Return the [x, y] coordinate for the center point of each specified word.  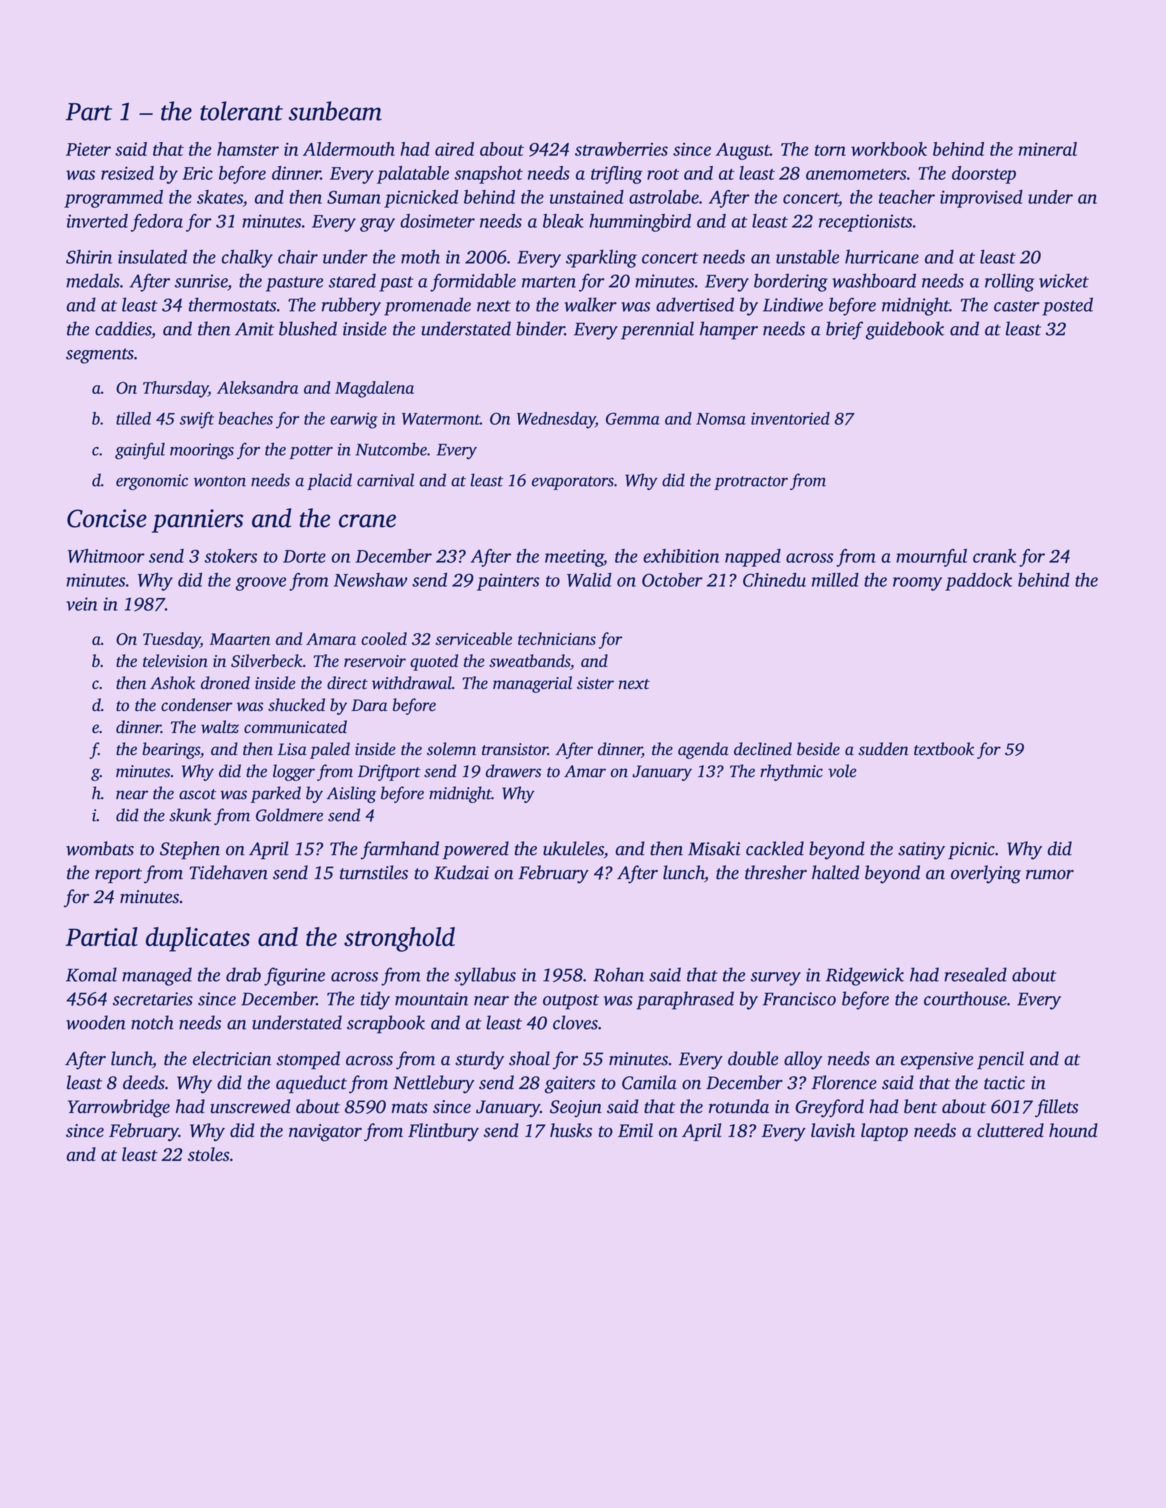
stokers [231, 556]
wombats [100, 848]
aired [454, 149]
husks [571, 1130]
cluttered [1010, 1130]
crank [994, 556]
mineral [1048, 149]
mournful [931, 558]
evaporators [573, 483]
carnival [385, 480]
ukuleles [573, 848]
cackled [775, 848]
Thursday [175, 389]
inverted [97, 221]
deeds [144, 1082]
